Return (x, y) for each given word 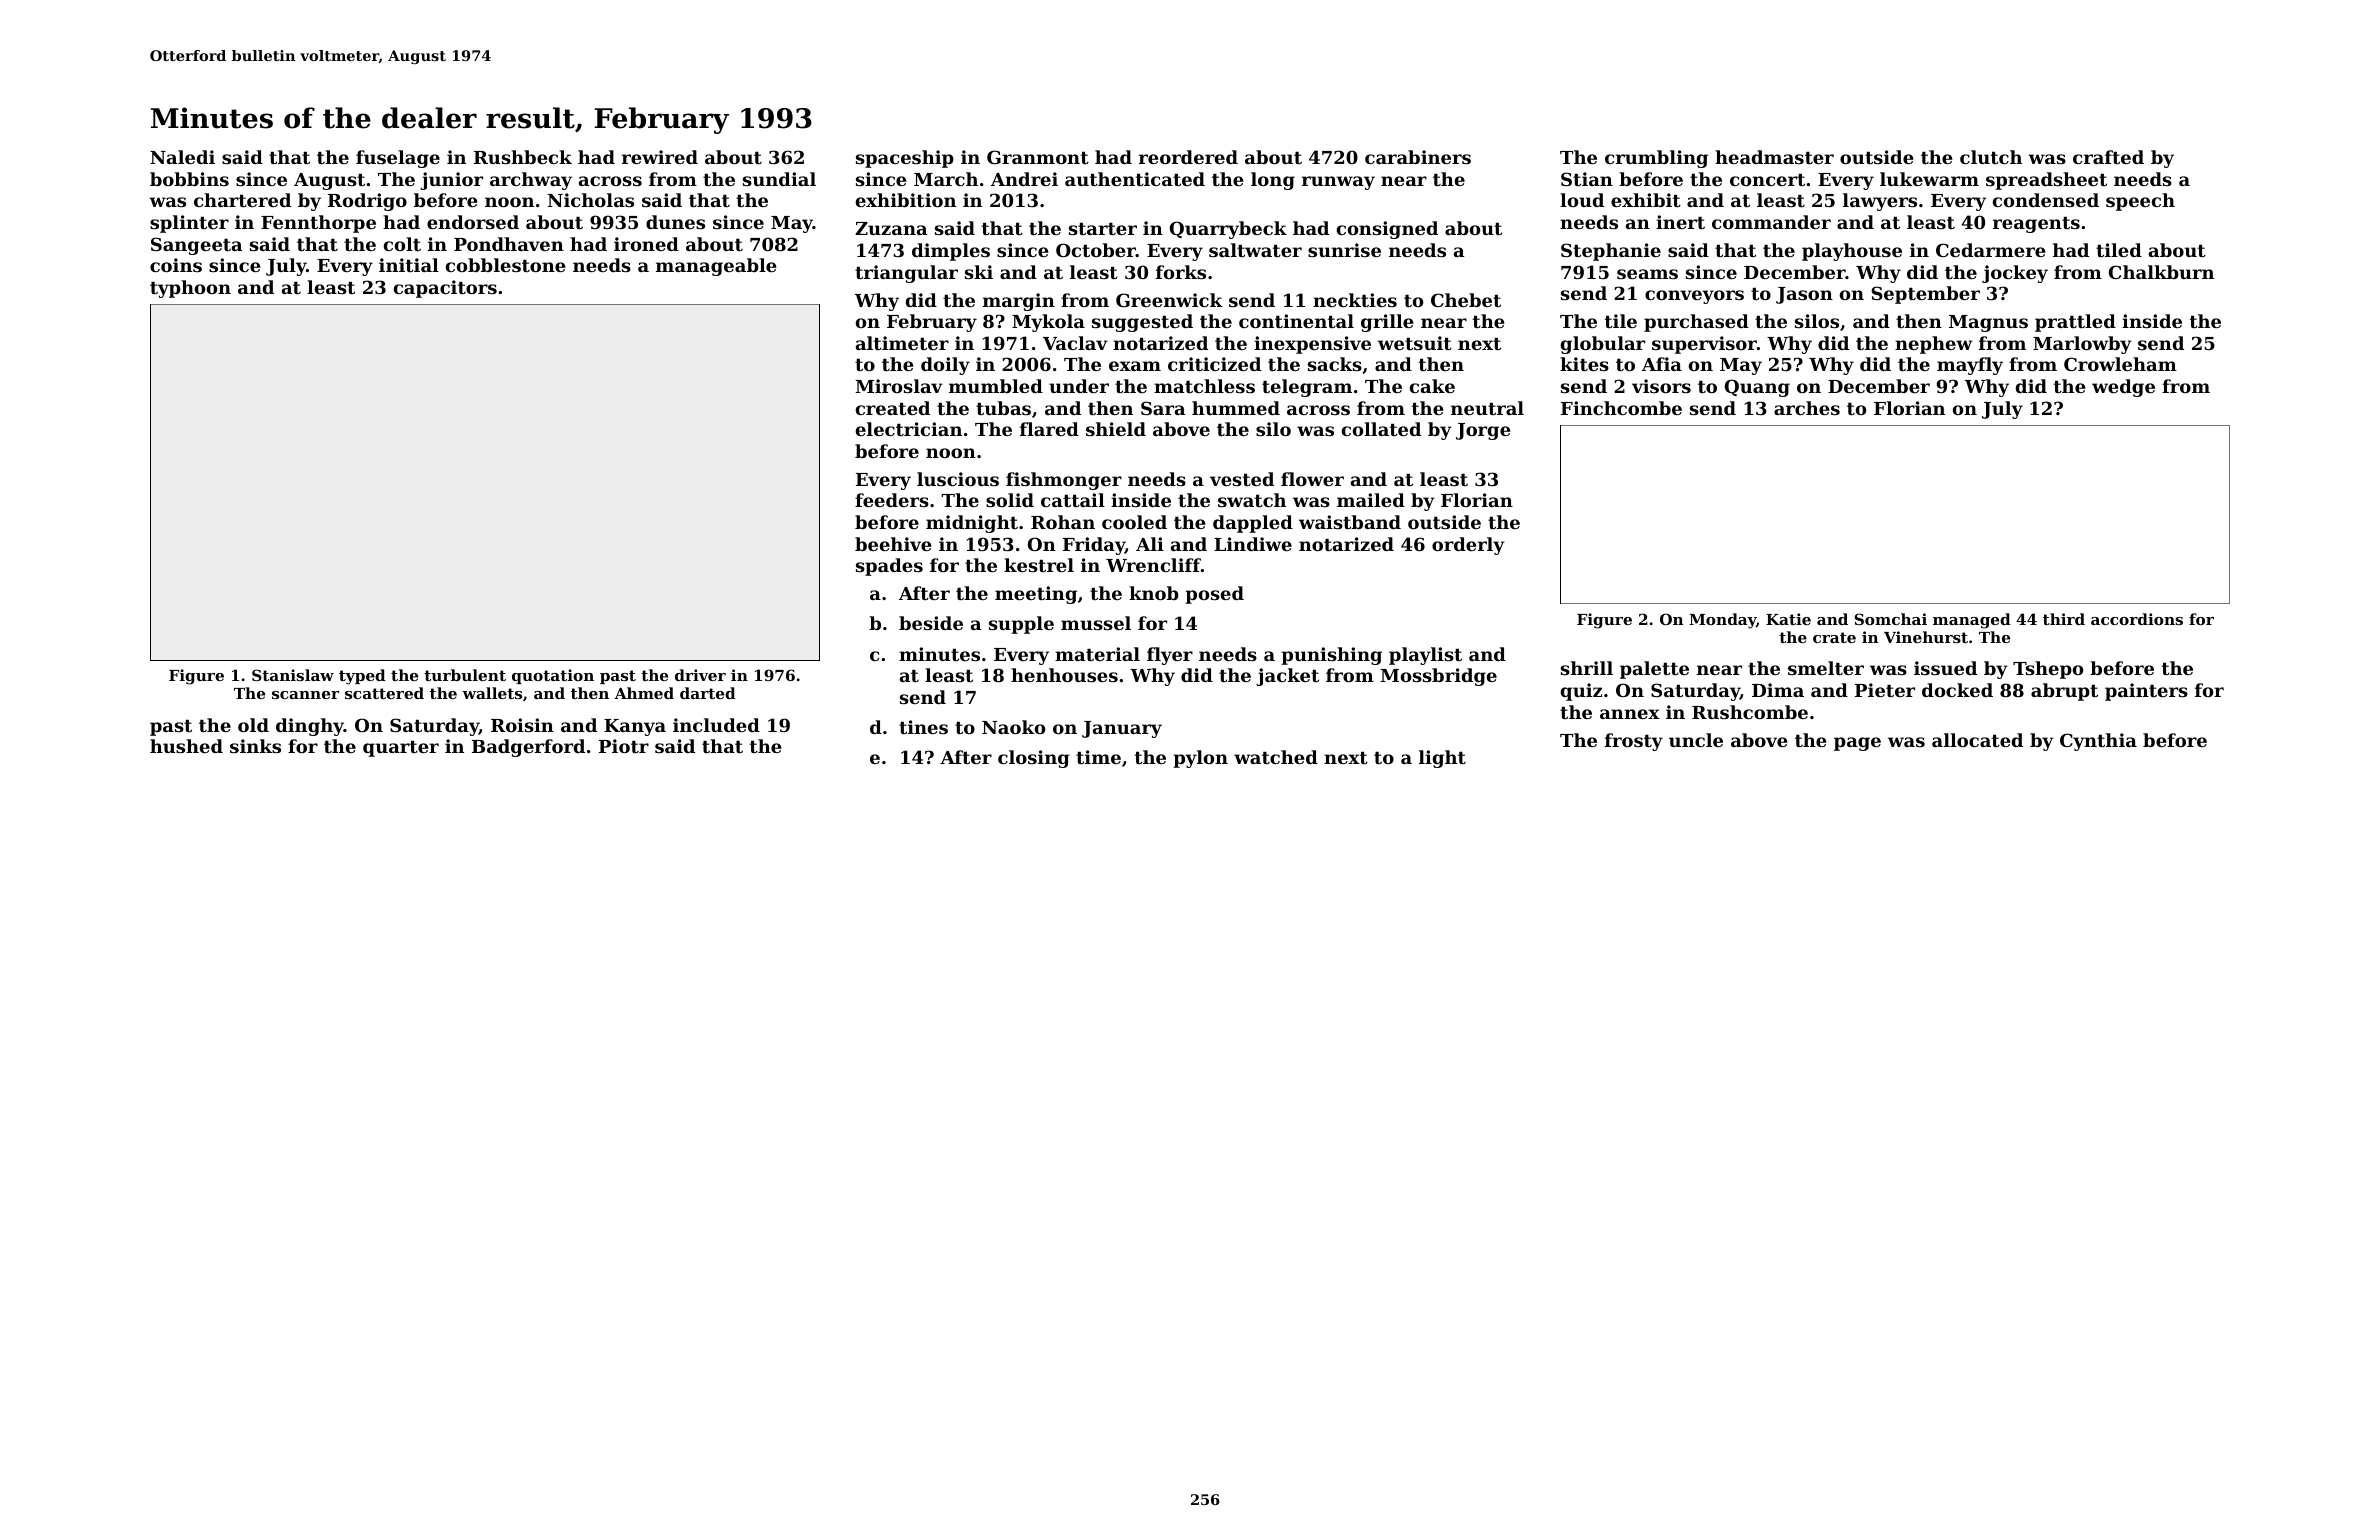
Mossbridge (1438, 677)
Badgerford (528, 748)
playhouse (1852, 252)
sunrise (1344, 250)
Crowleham (2120, 364)
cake (1432, 386)
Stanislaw (293, 675)
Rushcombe (1750, 712)
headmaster (1774, 157)
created (893, 408)
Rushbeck (523, 157)
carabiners (1418, 157)
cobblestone (506, 265)
